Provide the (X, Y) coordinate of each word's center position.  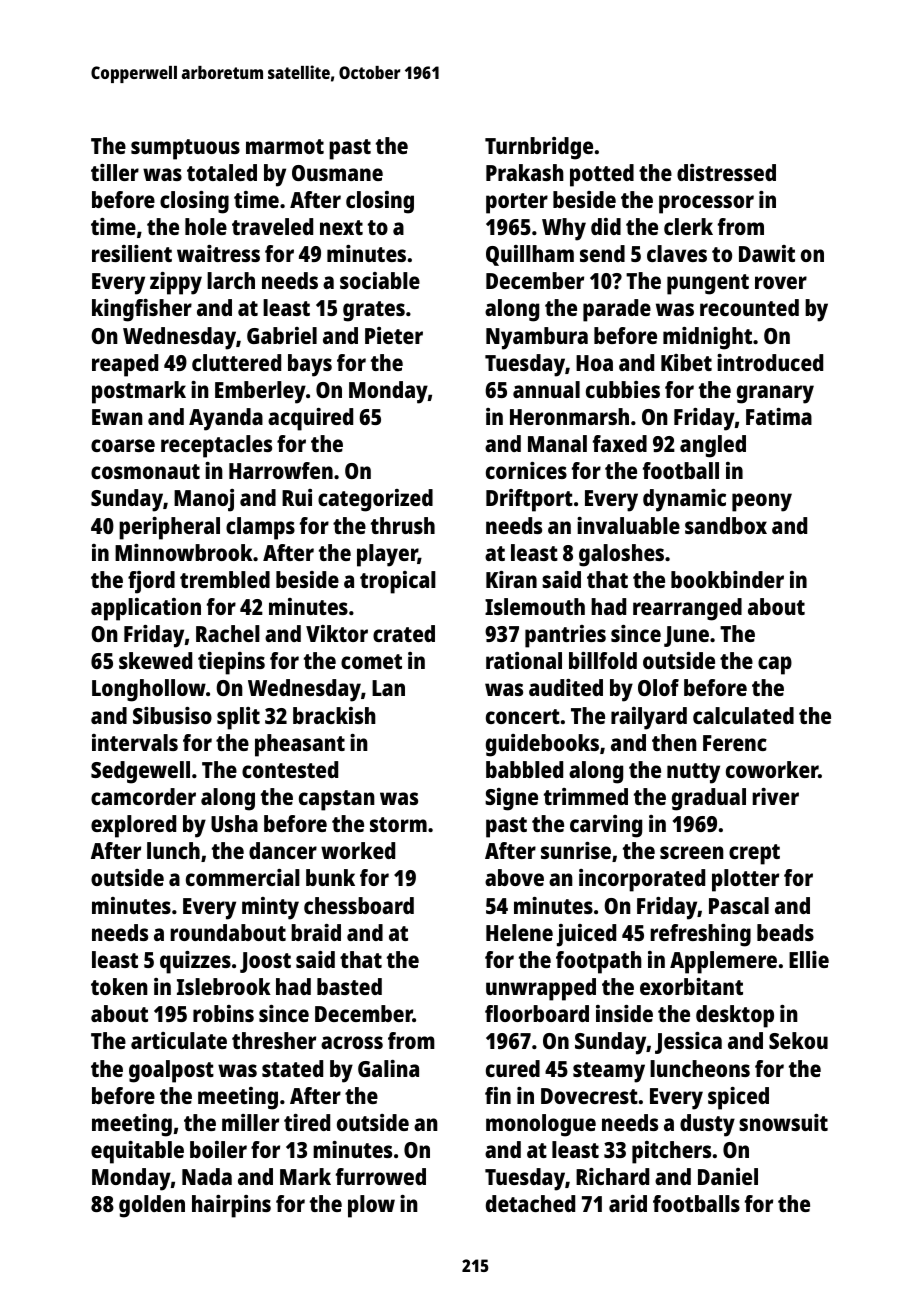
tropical (398, 582)
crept (754, 854)
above (514, 877)
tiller (115, 172)
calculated (743, 715)
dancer (283, 850)
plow (371, 1206)
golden (152, 1206)
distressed (726, 172)
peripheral (169, 528)
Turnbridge (539, 148)
